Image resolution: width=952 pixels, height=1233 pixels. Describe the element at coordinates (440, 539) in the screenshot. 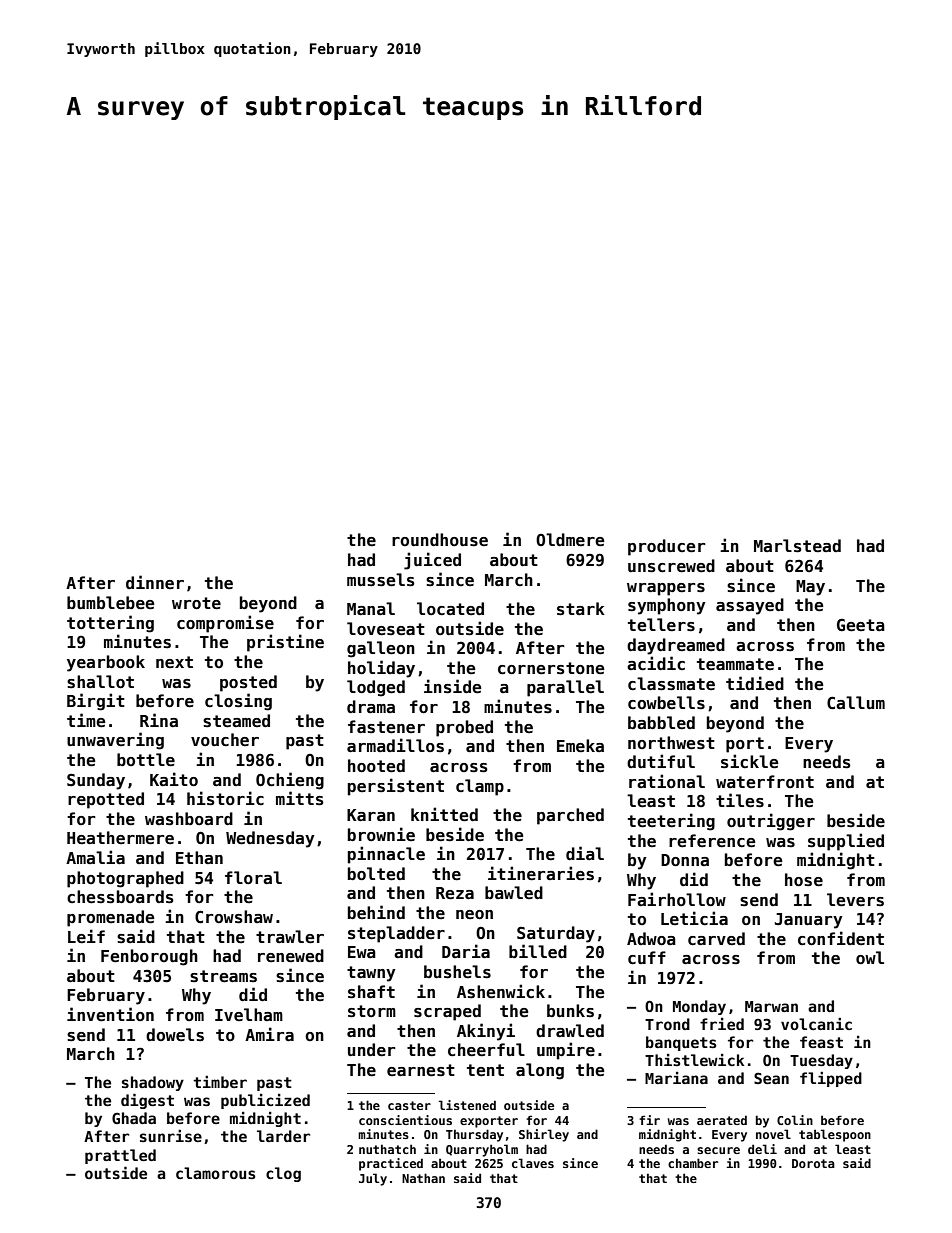

I see `roundhouse` at that location.
